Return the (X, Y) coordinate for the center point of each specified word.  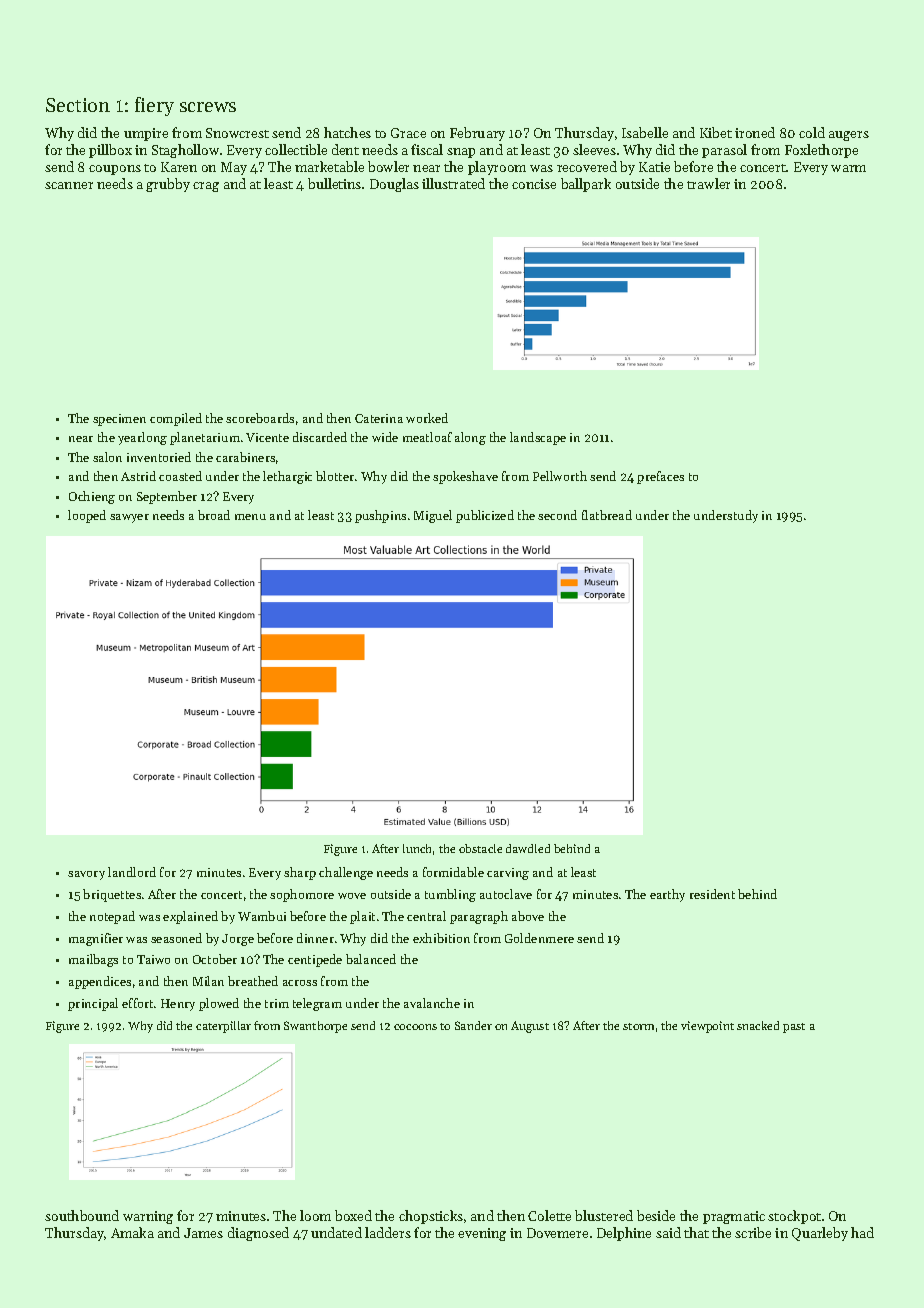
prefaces (660, 477)
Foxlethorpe (821, 151)
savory (86, 875)
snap (461, 153)
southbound (82, 1215)
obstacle (480, 848)
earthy (667, 895)
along (470, 438)
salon (107, 457)
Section (78, 105)
